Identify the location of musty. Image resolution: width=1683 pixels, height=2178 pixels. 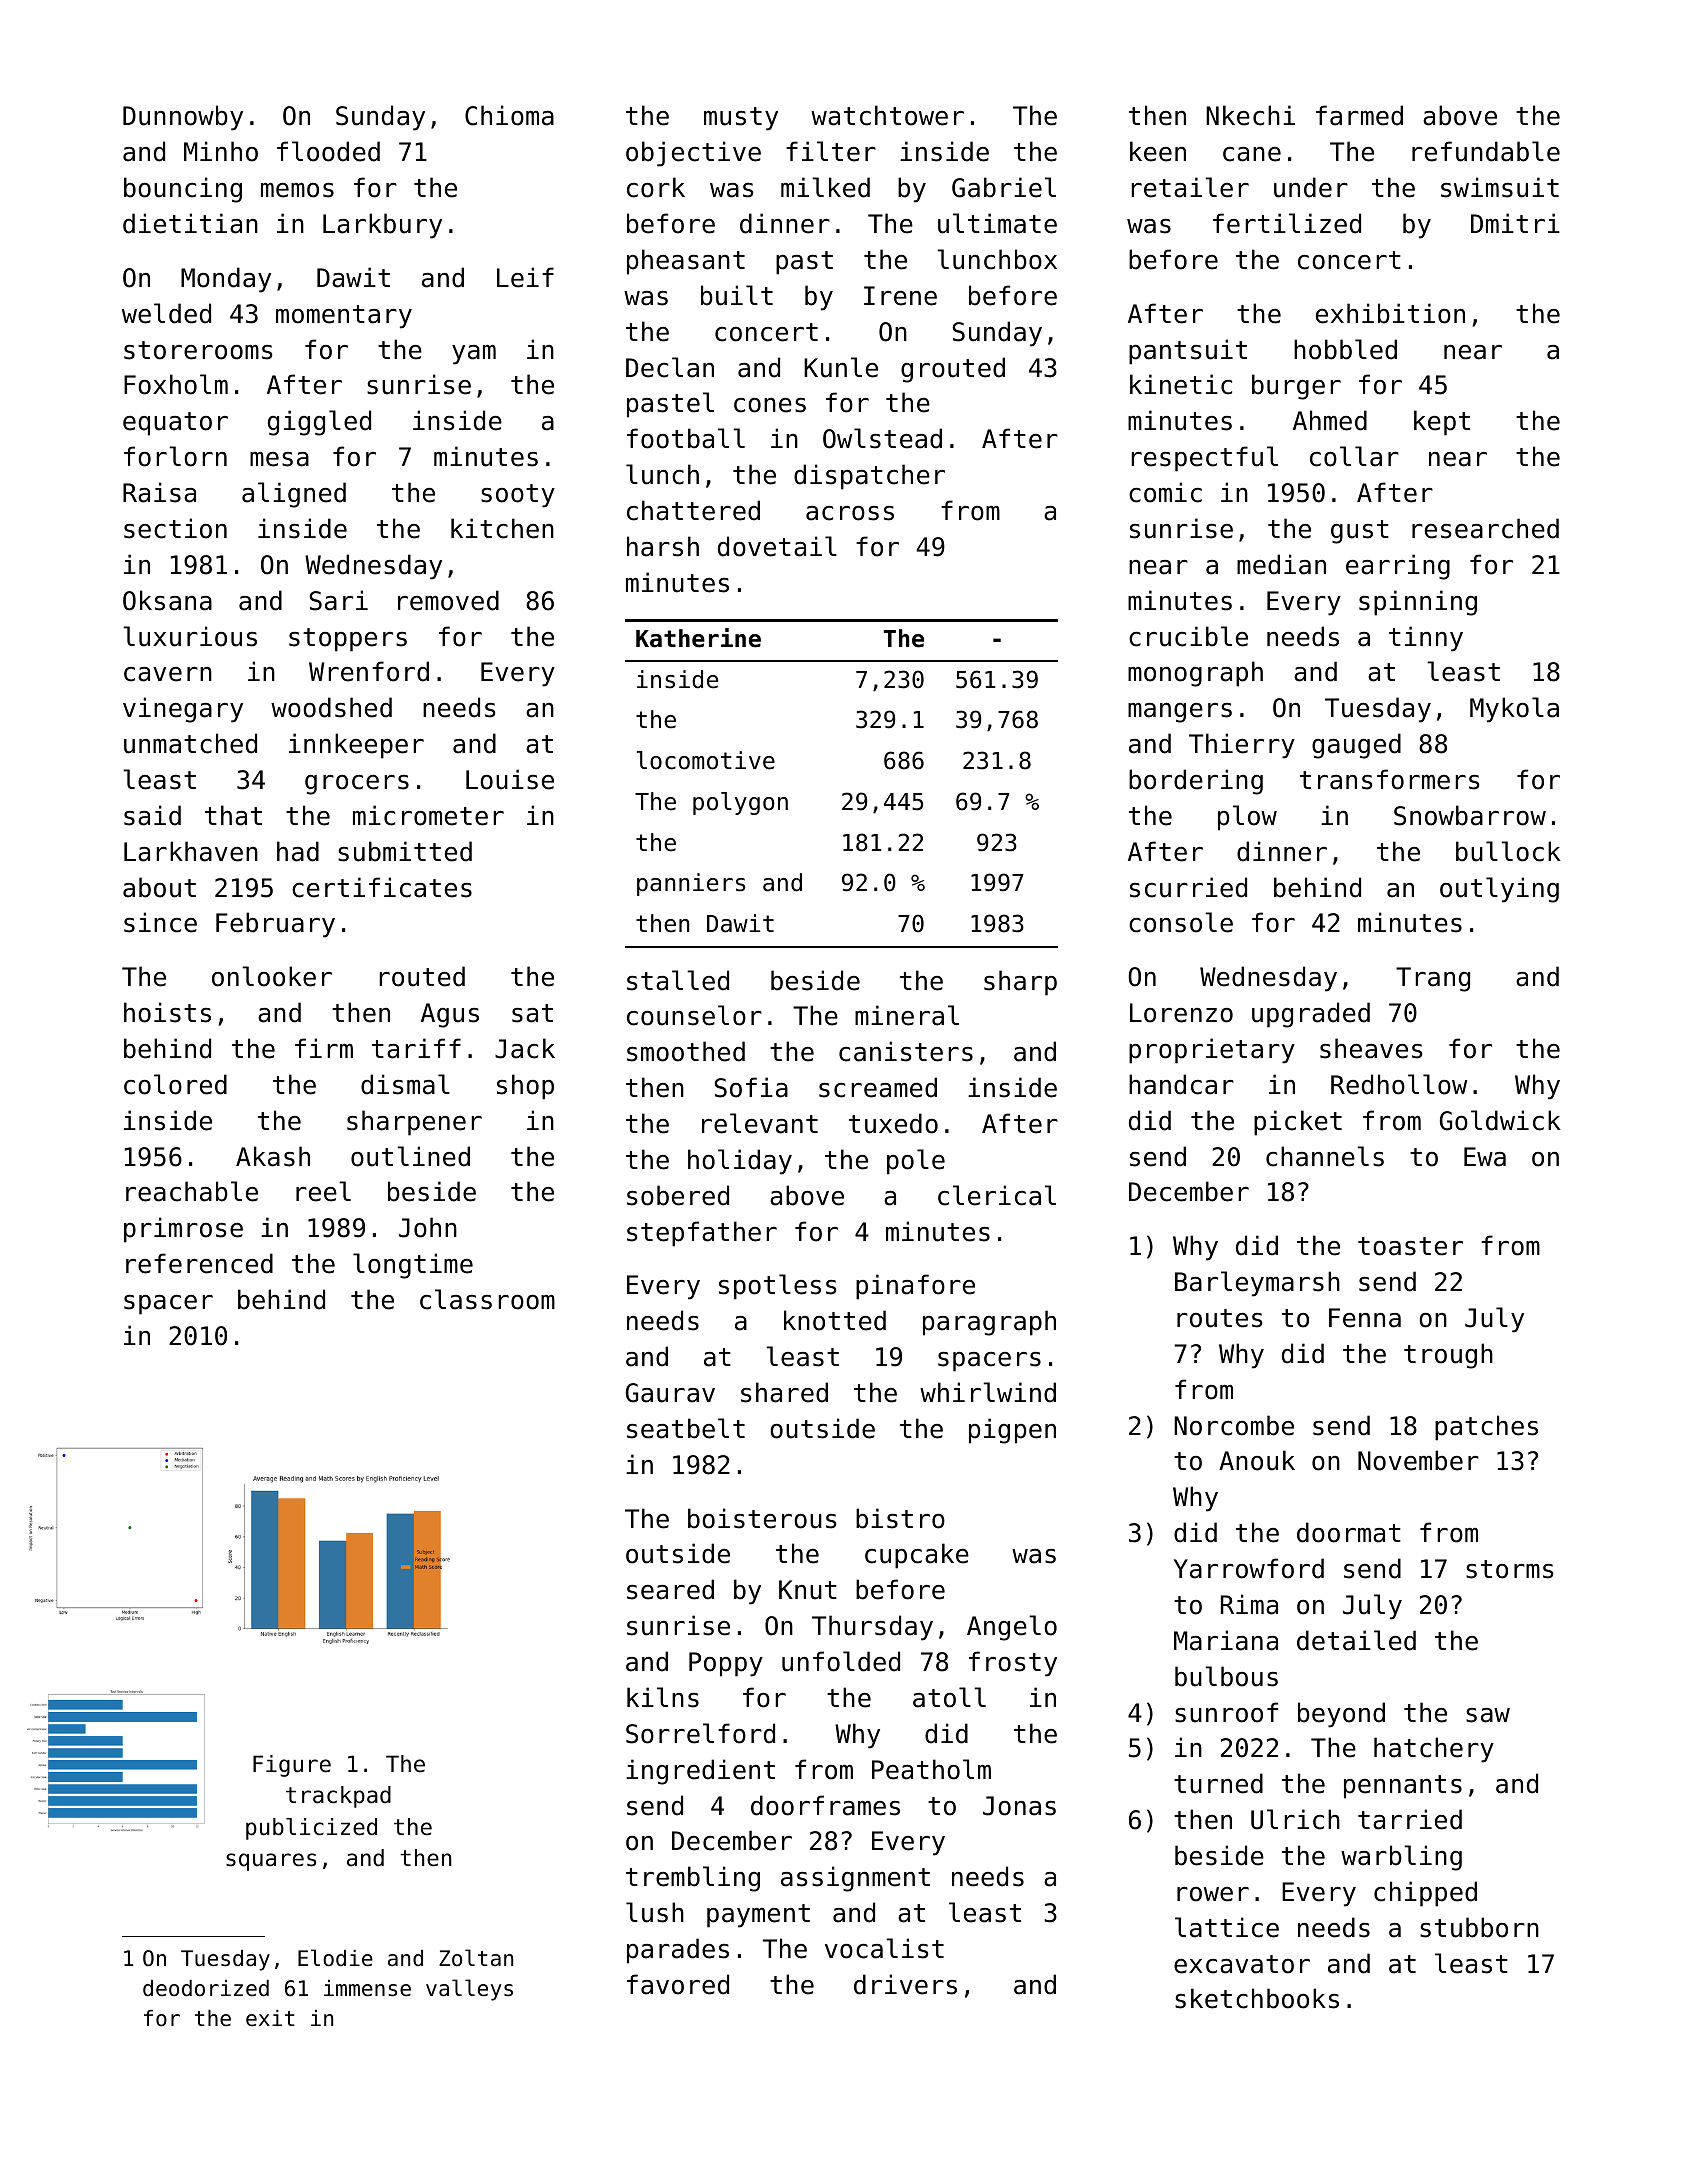
(741, 119).
